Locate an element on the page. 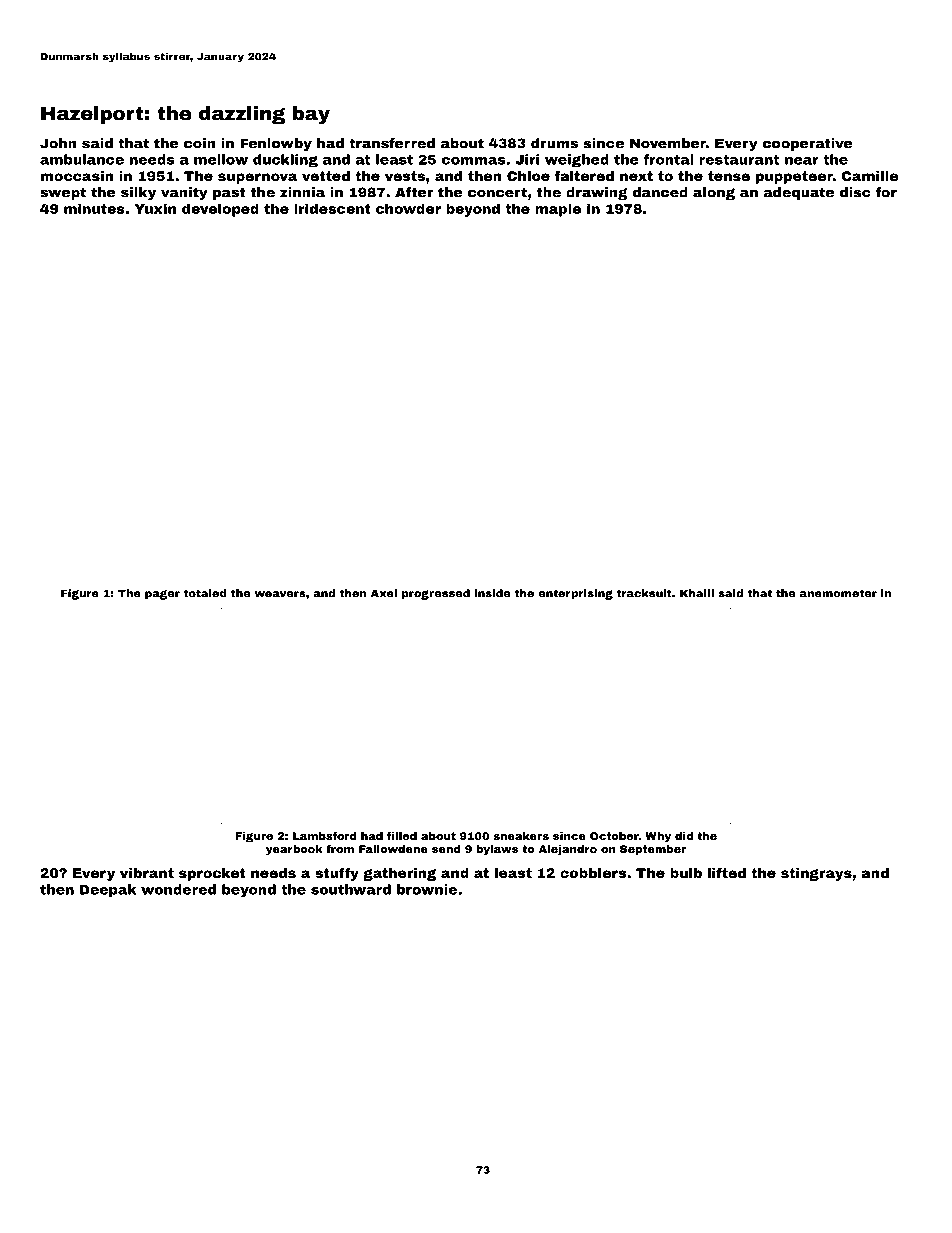 The image size is (952, 1233). brownie is located at coordinates (427, 889).
